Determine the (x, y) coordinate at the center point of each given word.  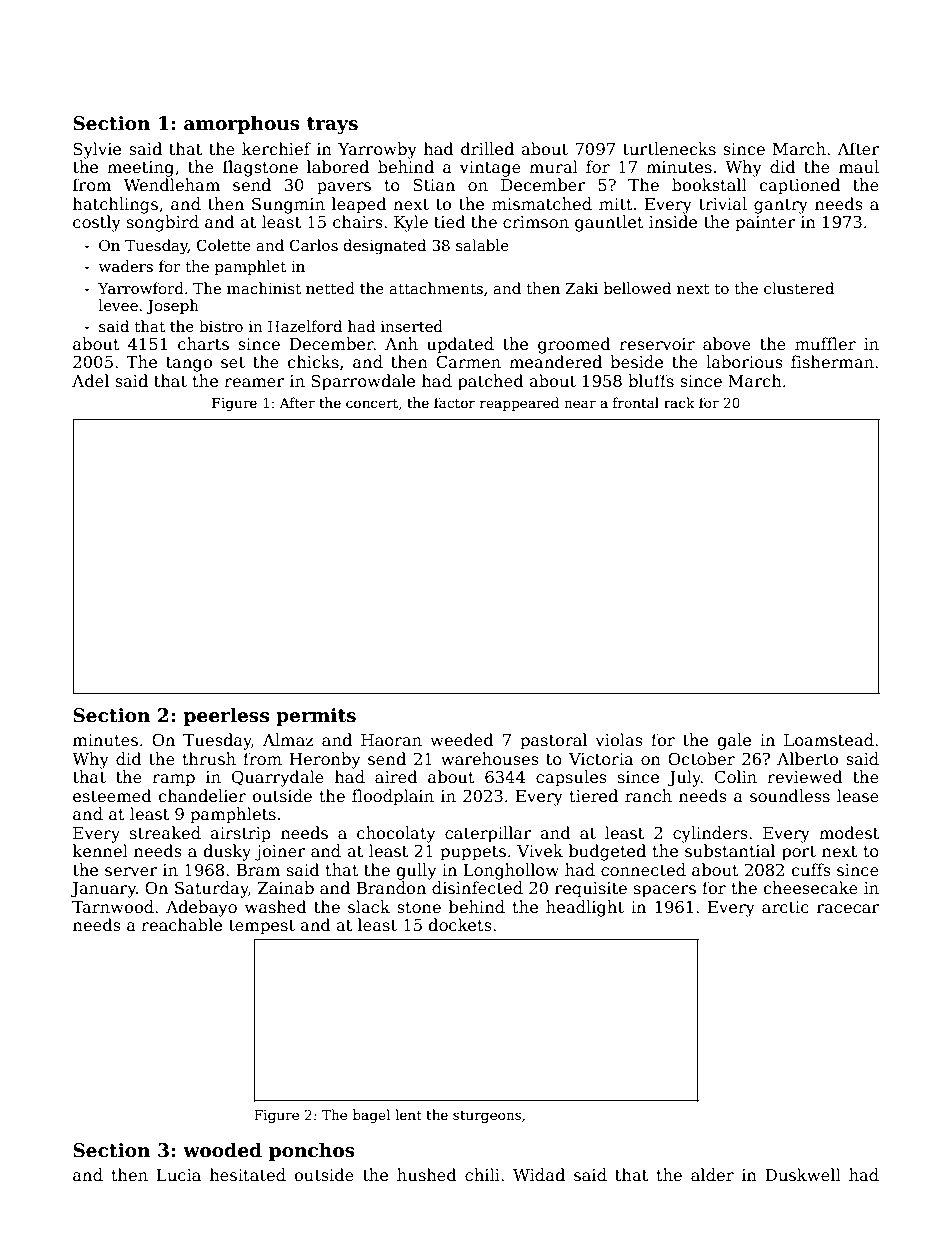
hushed (427, 1175)
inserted (412, 326)
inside (673, 222)
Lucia (179, 1175)
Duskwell (803, 1175)
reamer (254, 383)
